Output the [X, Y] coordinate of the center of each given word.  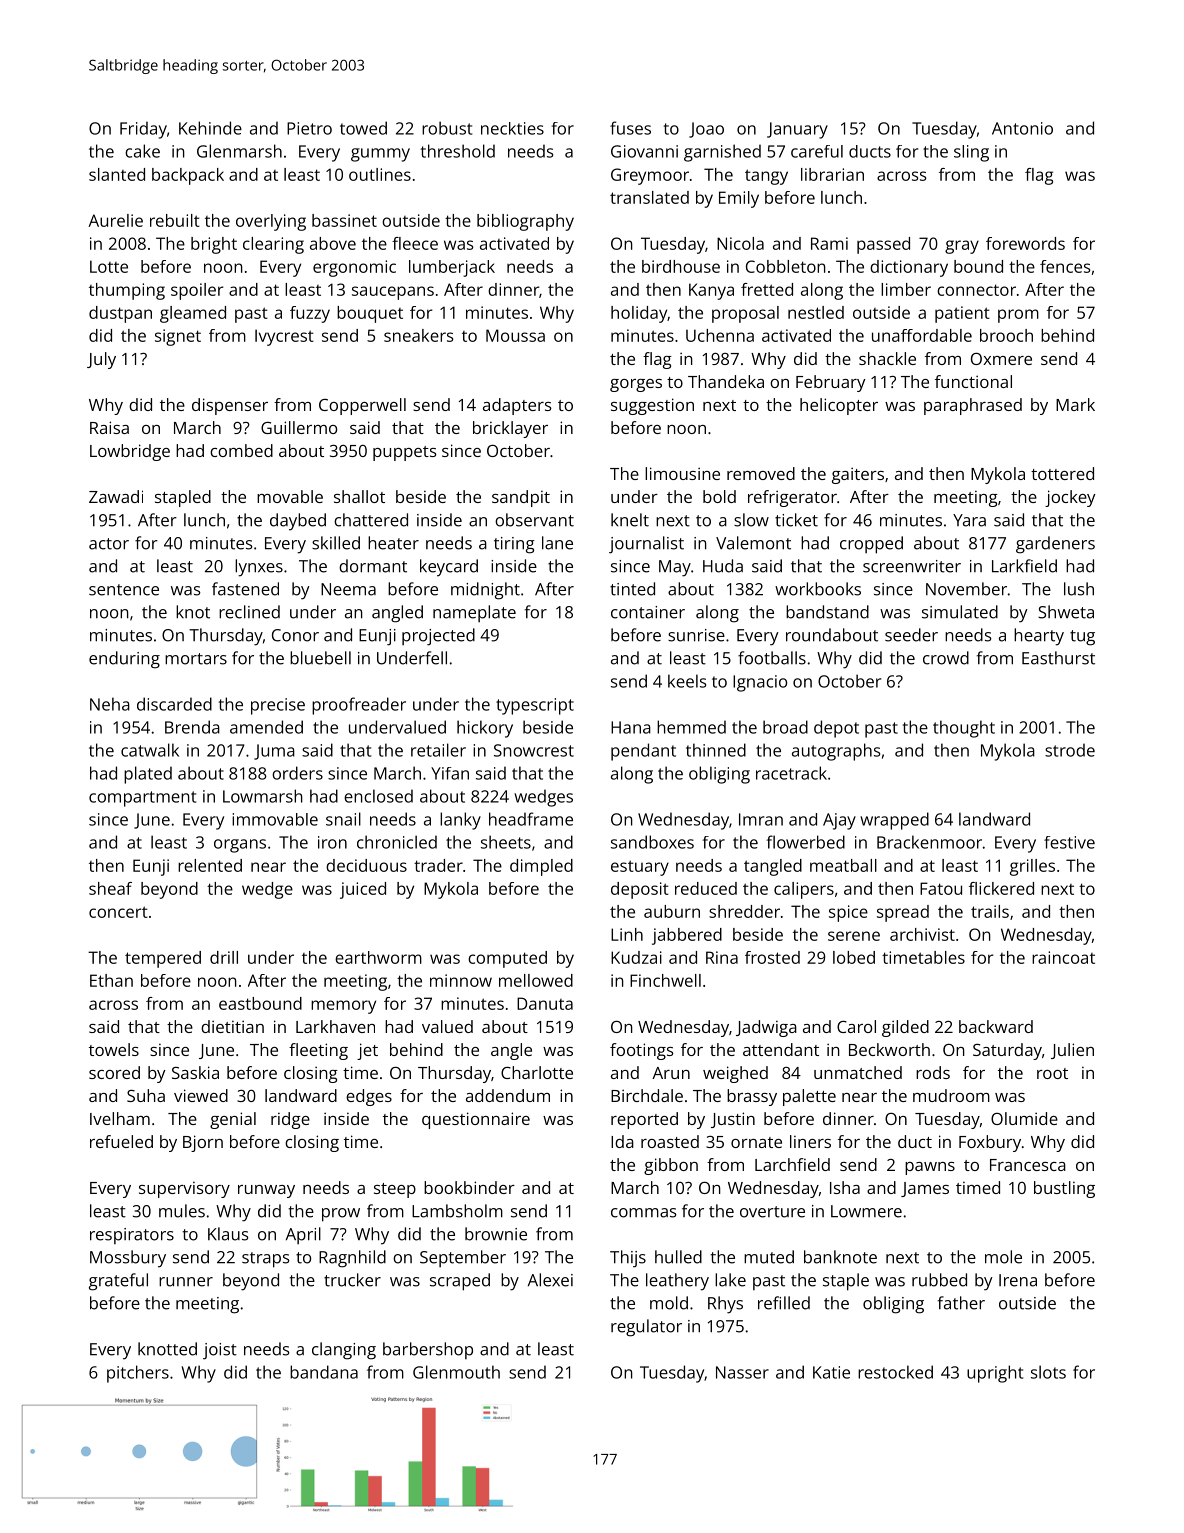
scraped [460, 1282]
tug [1082, 638]
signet [178, 337]
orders [297, 773]
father [961, 1303]
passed [883, 245]
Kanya [711, 291]
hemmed [691, 727]
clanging [344, 1351]
